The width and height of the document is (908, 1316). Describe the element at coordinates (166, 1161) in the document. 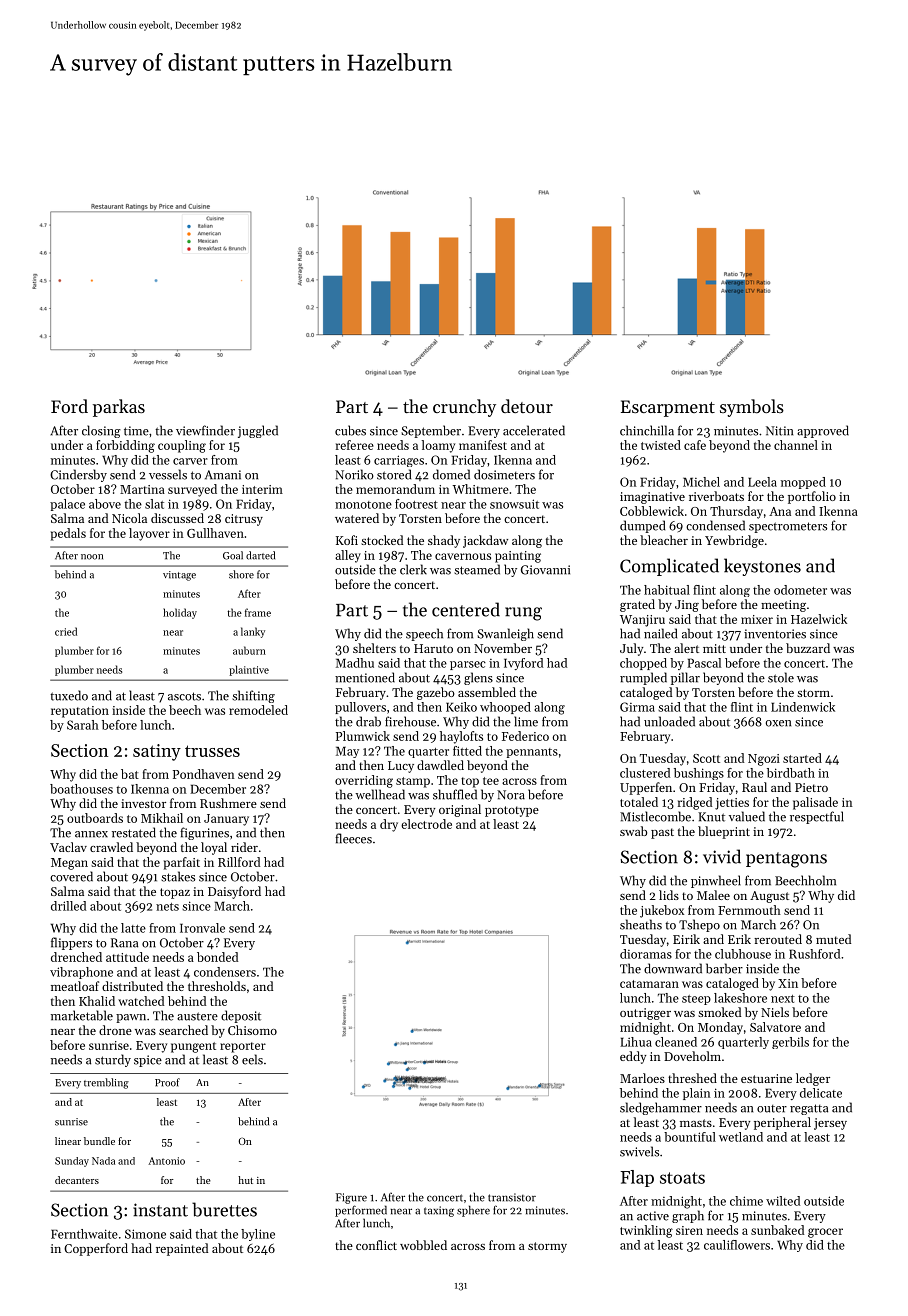

I see `Antonio` at that location.
